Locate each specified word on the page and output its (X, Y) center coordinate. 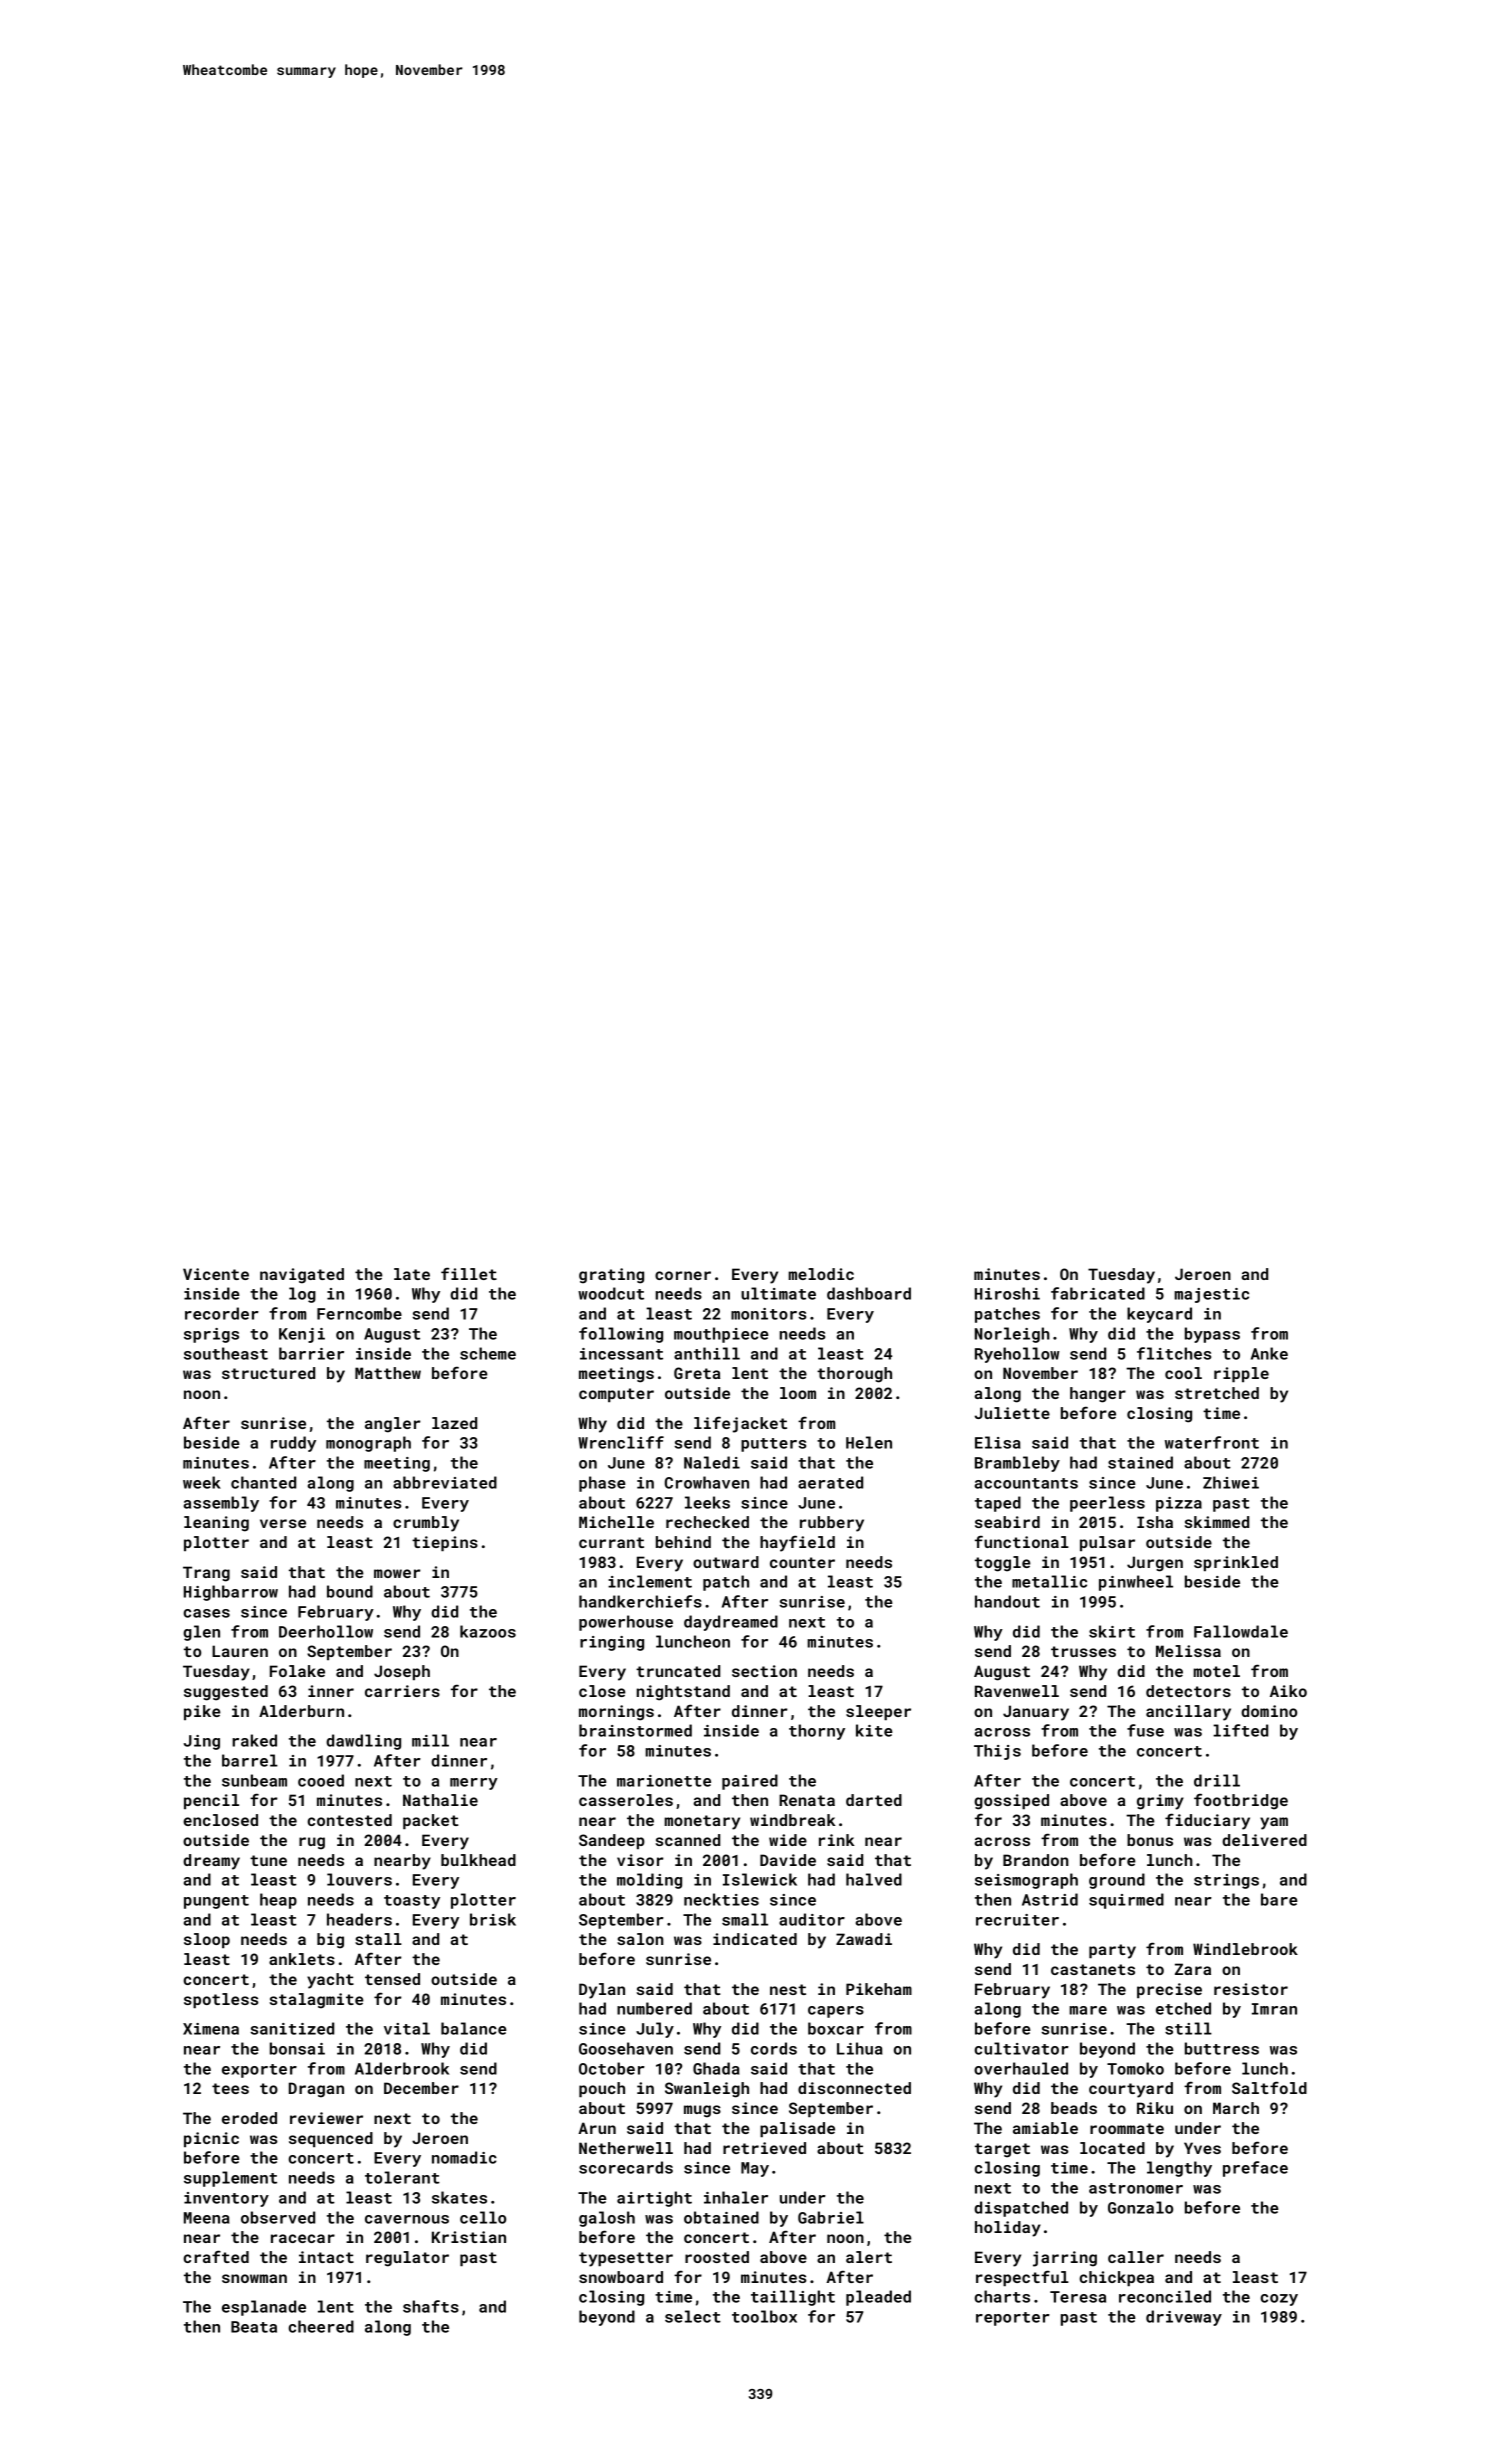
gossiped (1011, 1802)
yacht (330, 1981)
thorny (817, 1732)
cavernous (407, 2219)
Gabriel (831, 2217)
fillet (469, 1273)
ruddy (293, 1444)
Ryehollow (1017, 1355)
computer (616, 1395)
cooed (321, 1780)
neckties (721, 1899)
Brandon (1036, 1860)
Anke (1269, 1353)
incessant (621, 1354)
